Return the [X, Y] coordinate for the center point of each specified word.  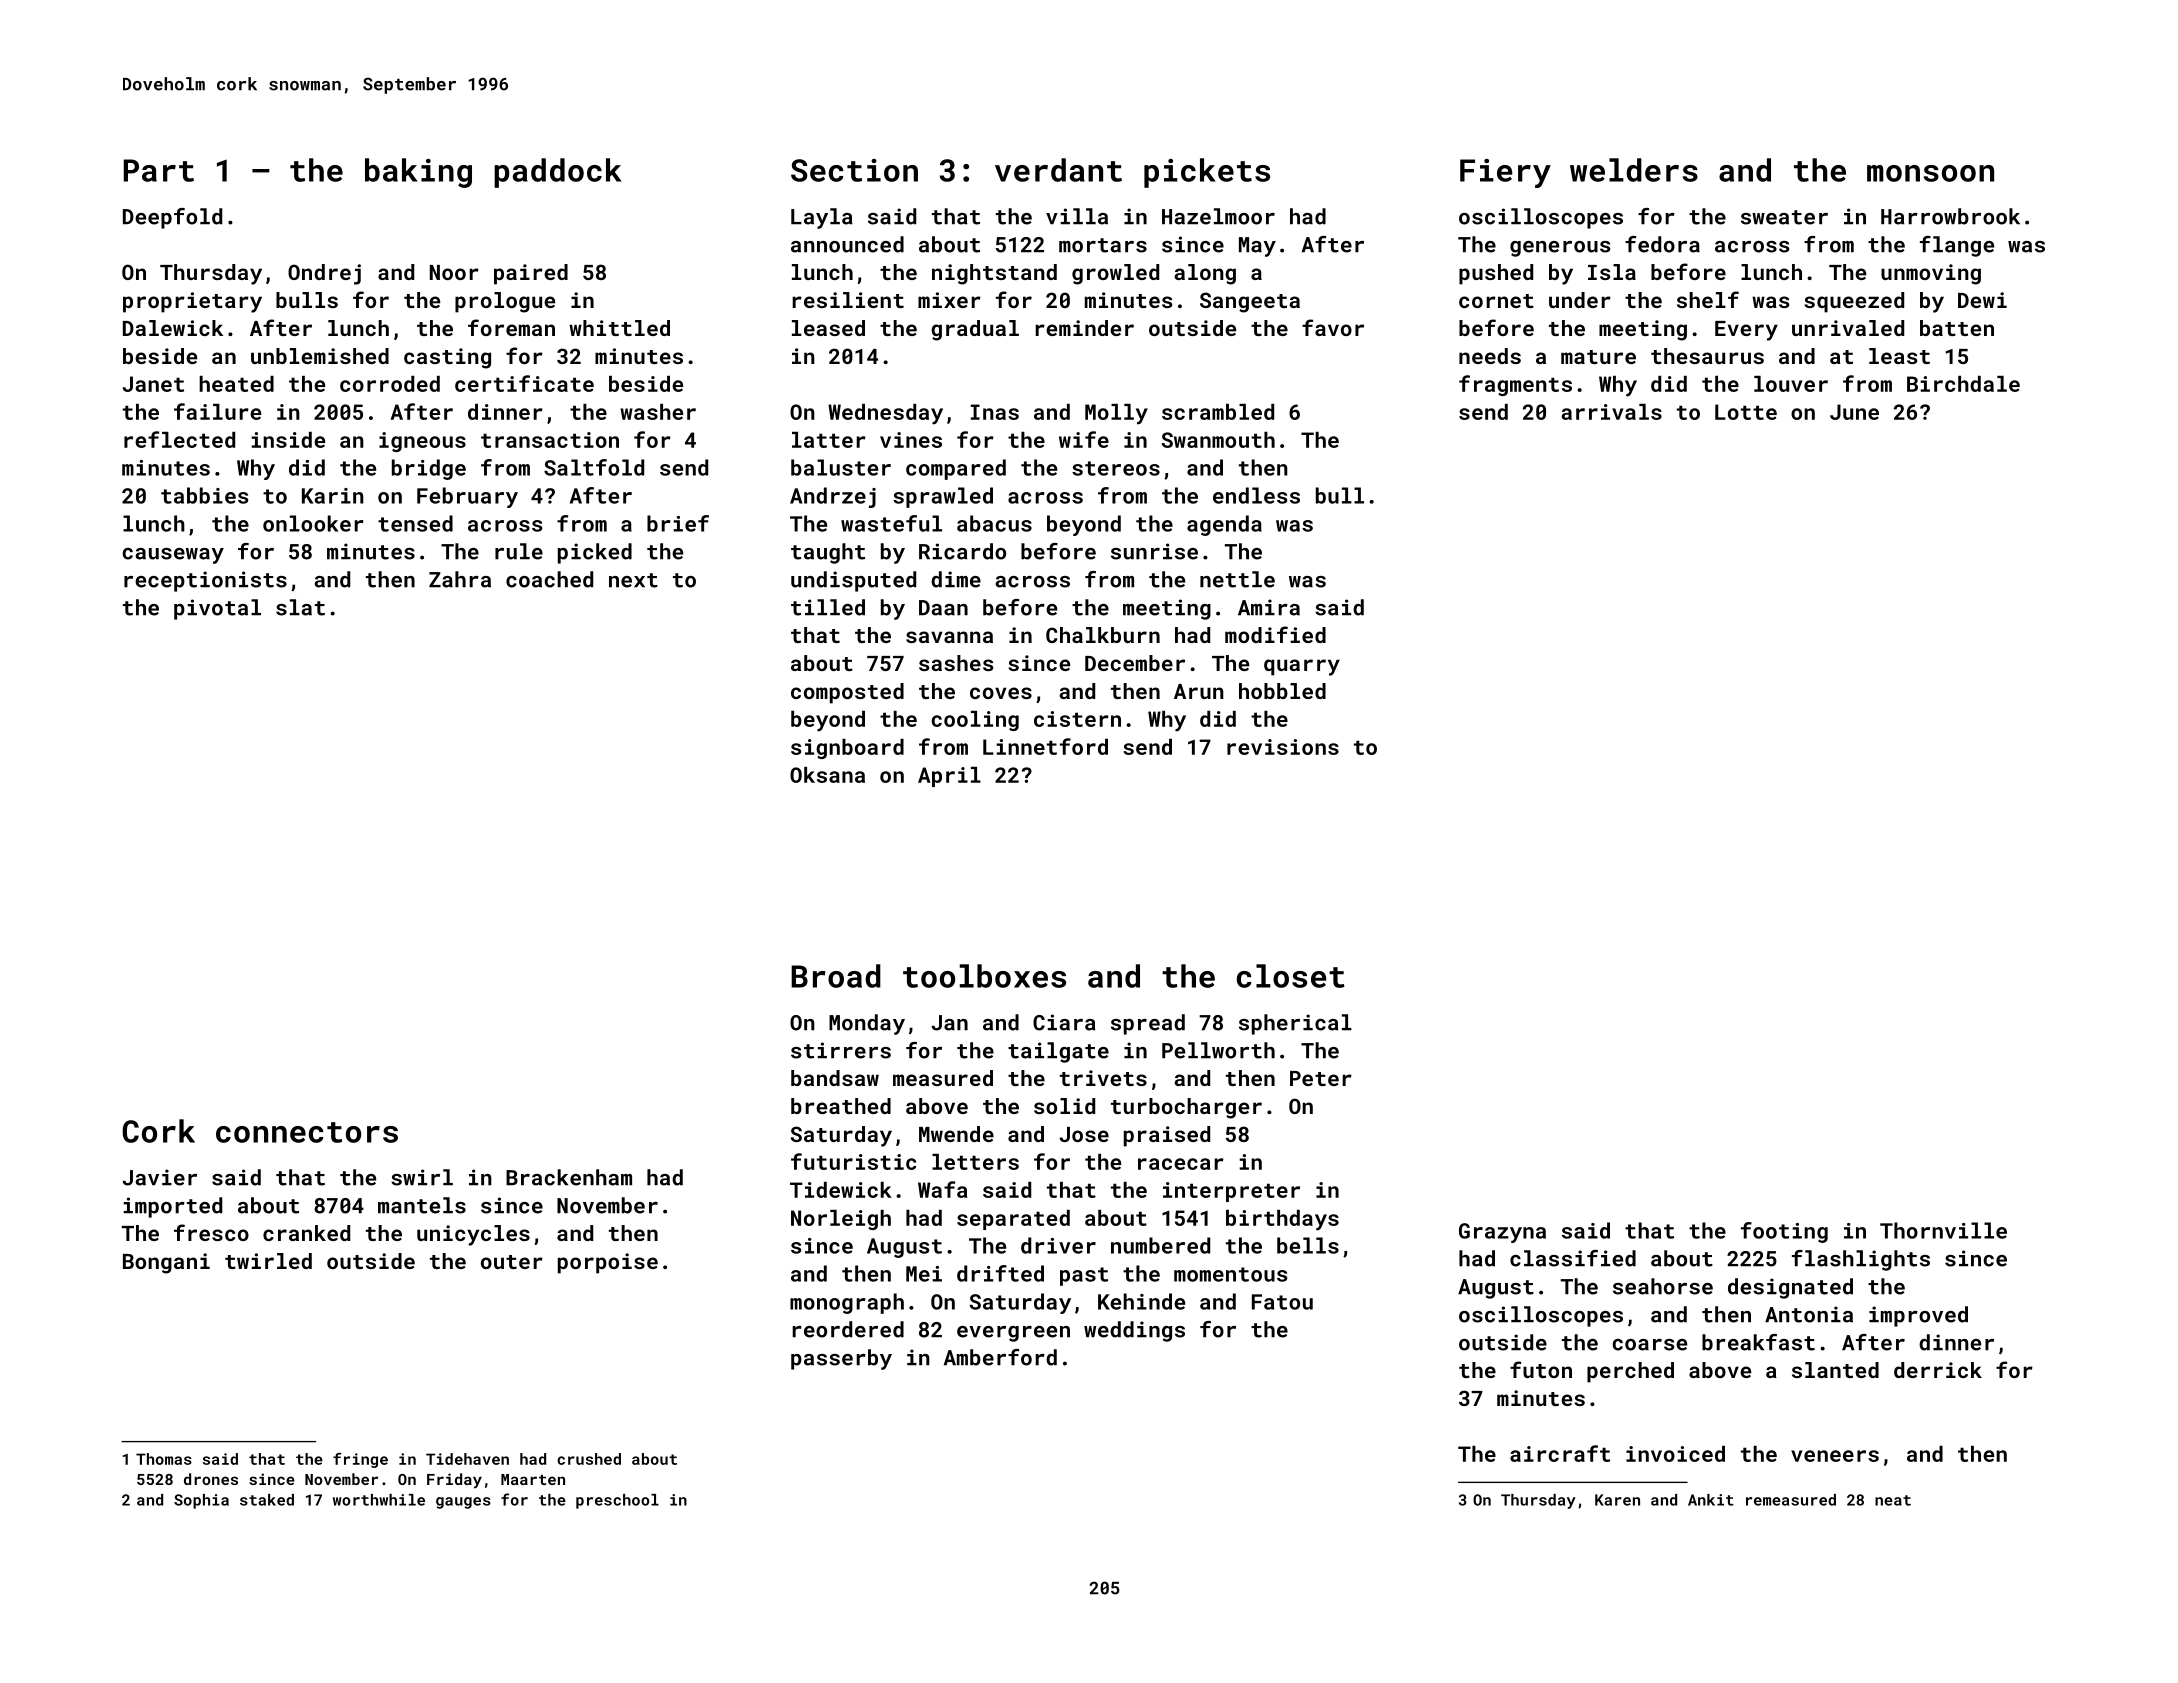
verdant [1058, 170]
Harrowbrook [1950, 216]
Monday [867, 1024]
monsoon [1930, 173]
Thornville [1943, 1230]
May [1257, 247]
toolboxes [984, 976]
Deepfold [172, 218]
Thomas [164, 1459]
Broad [836, 976]
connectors [307, 1132]
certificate [524, 383]
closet [1291, 976]
